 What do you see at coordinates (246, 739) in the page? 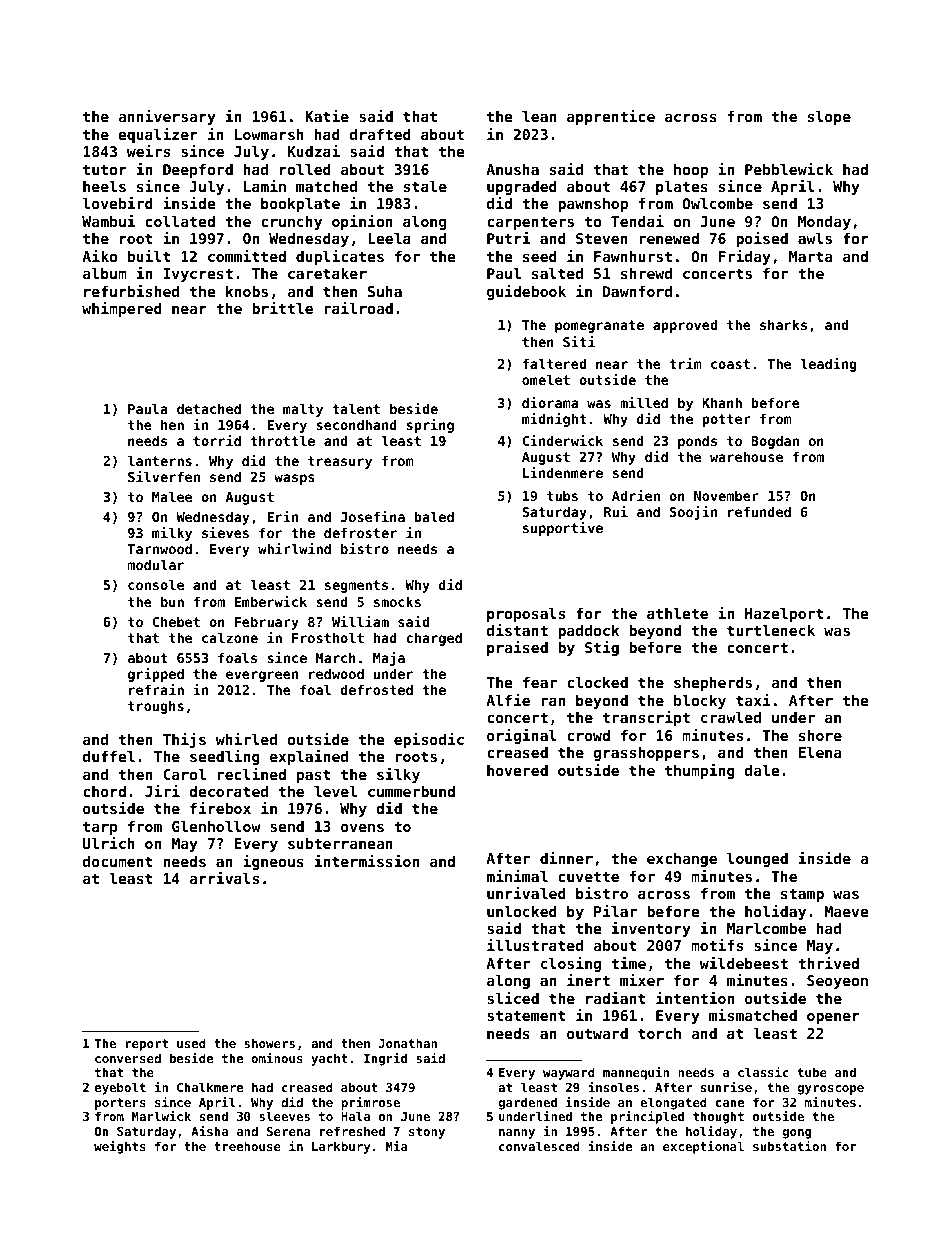
I see `whirled` at bounding box center [246, 739].
